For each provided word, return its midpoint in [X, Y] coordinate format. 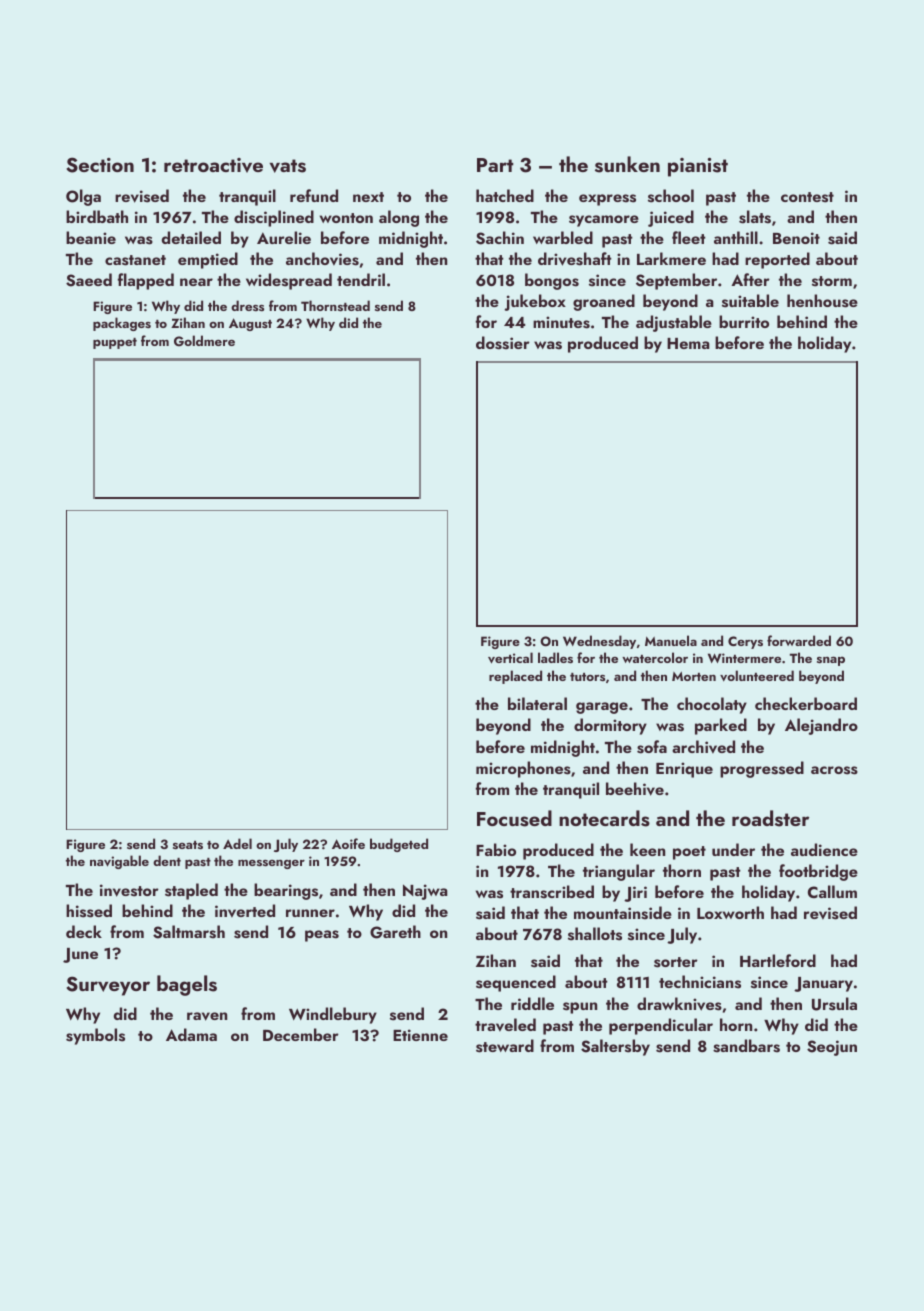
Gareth [395, 932]
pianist [698, 167]
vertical [510, 658]
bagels [187, 985]
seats [188, 845]
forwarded [799, 640]
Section [100, 165]
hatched [505, 195]
